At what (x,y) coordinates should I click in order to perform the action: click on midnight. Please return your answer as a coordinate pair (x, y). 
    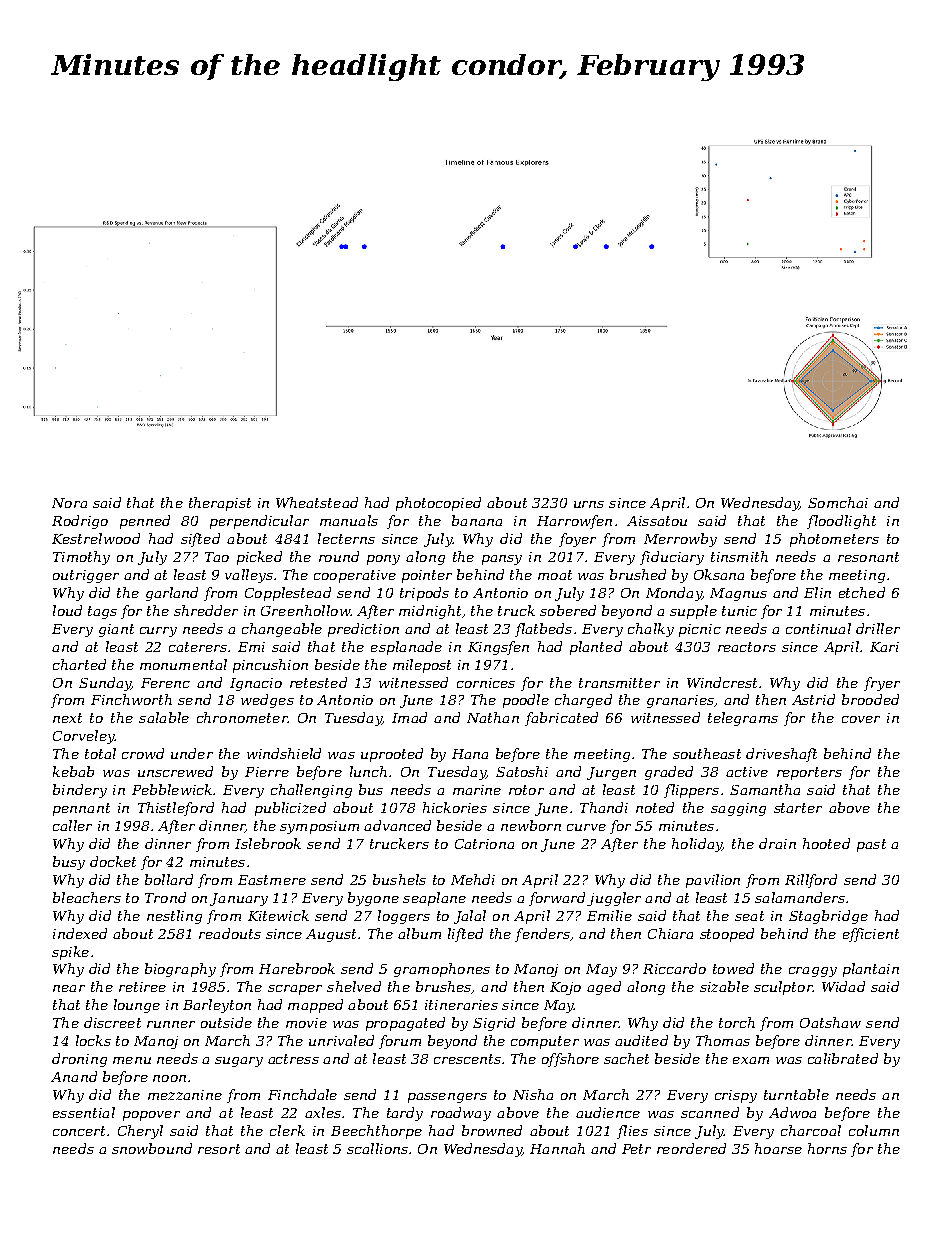
    Looking at the image, I should click on (430, 612).
